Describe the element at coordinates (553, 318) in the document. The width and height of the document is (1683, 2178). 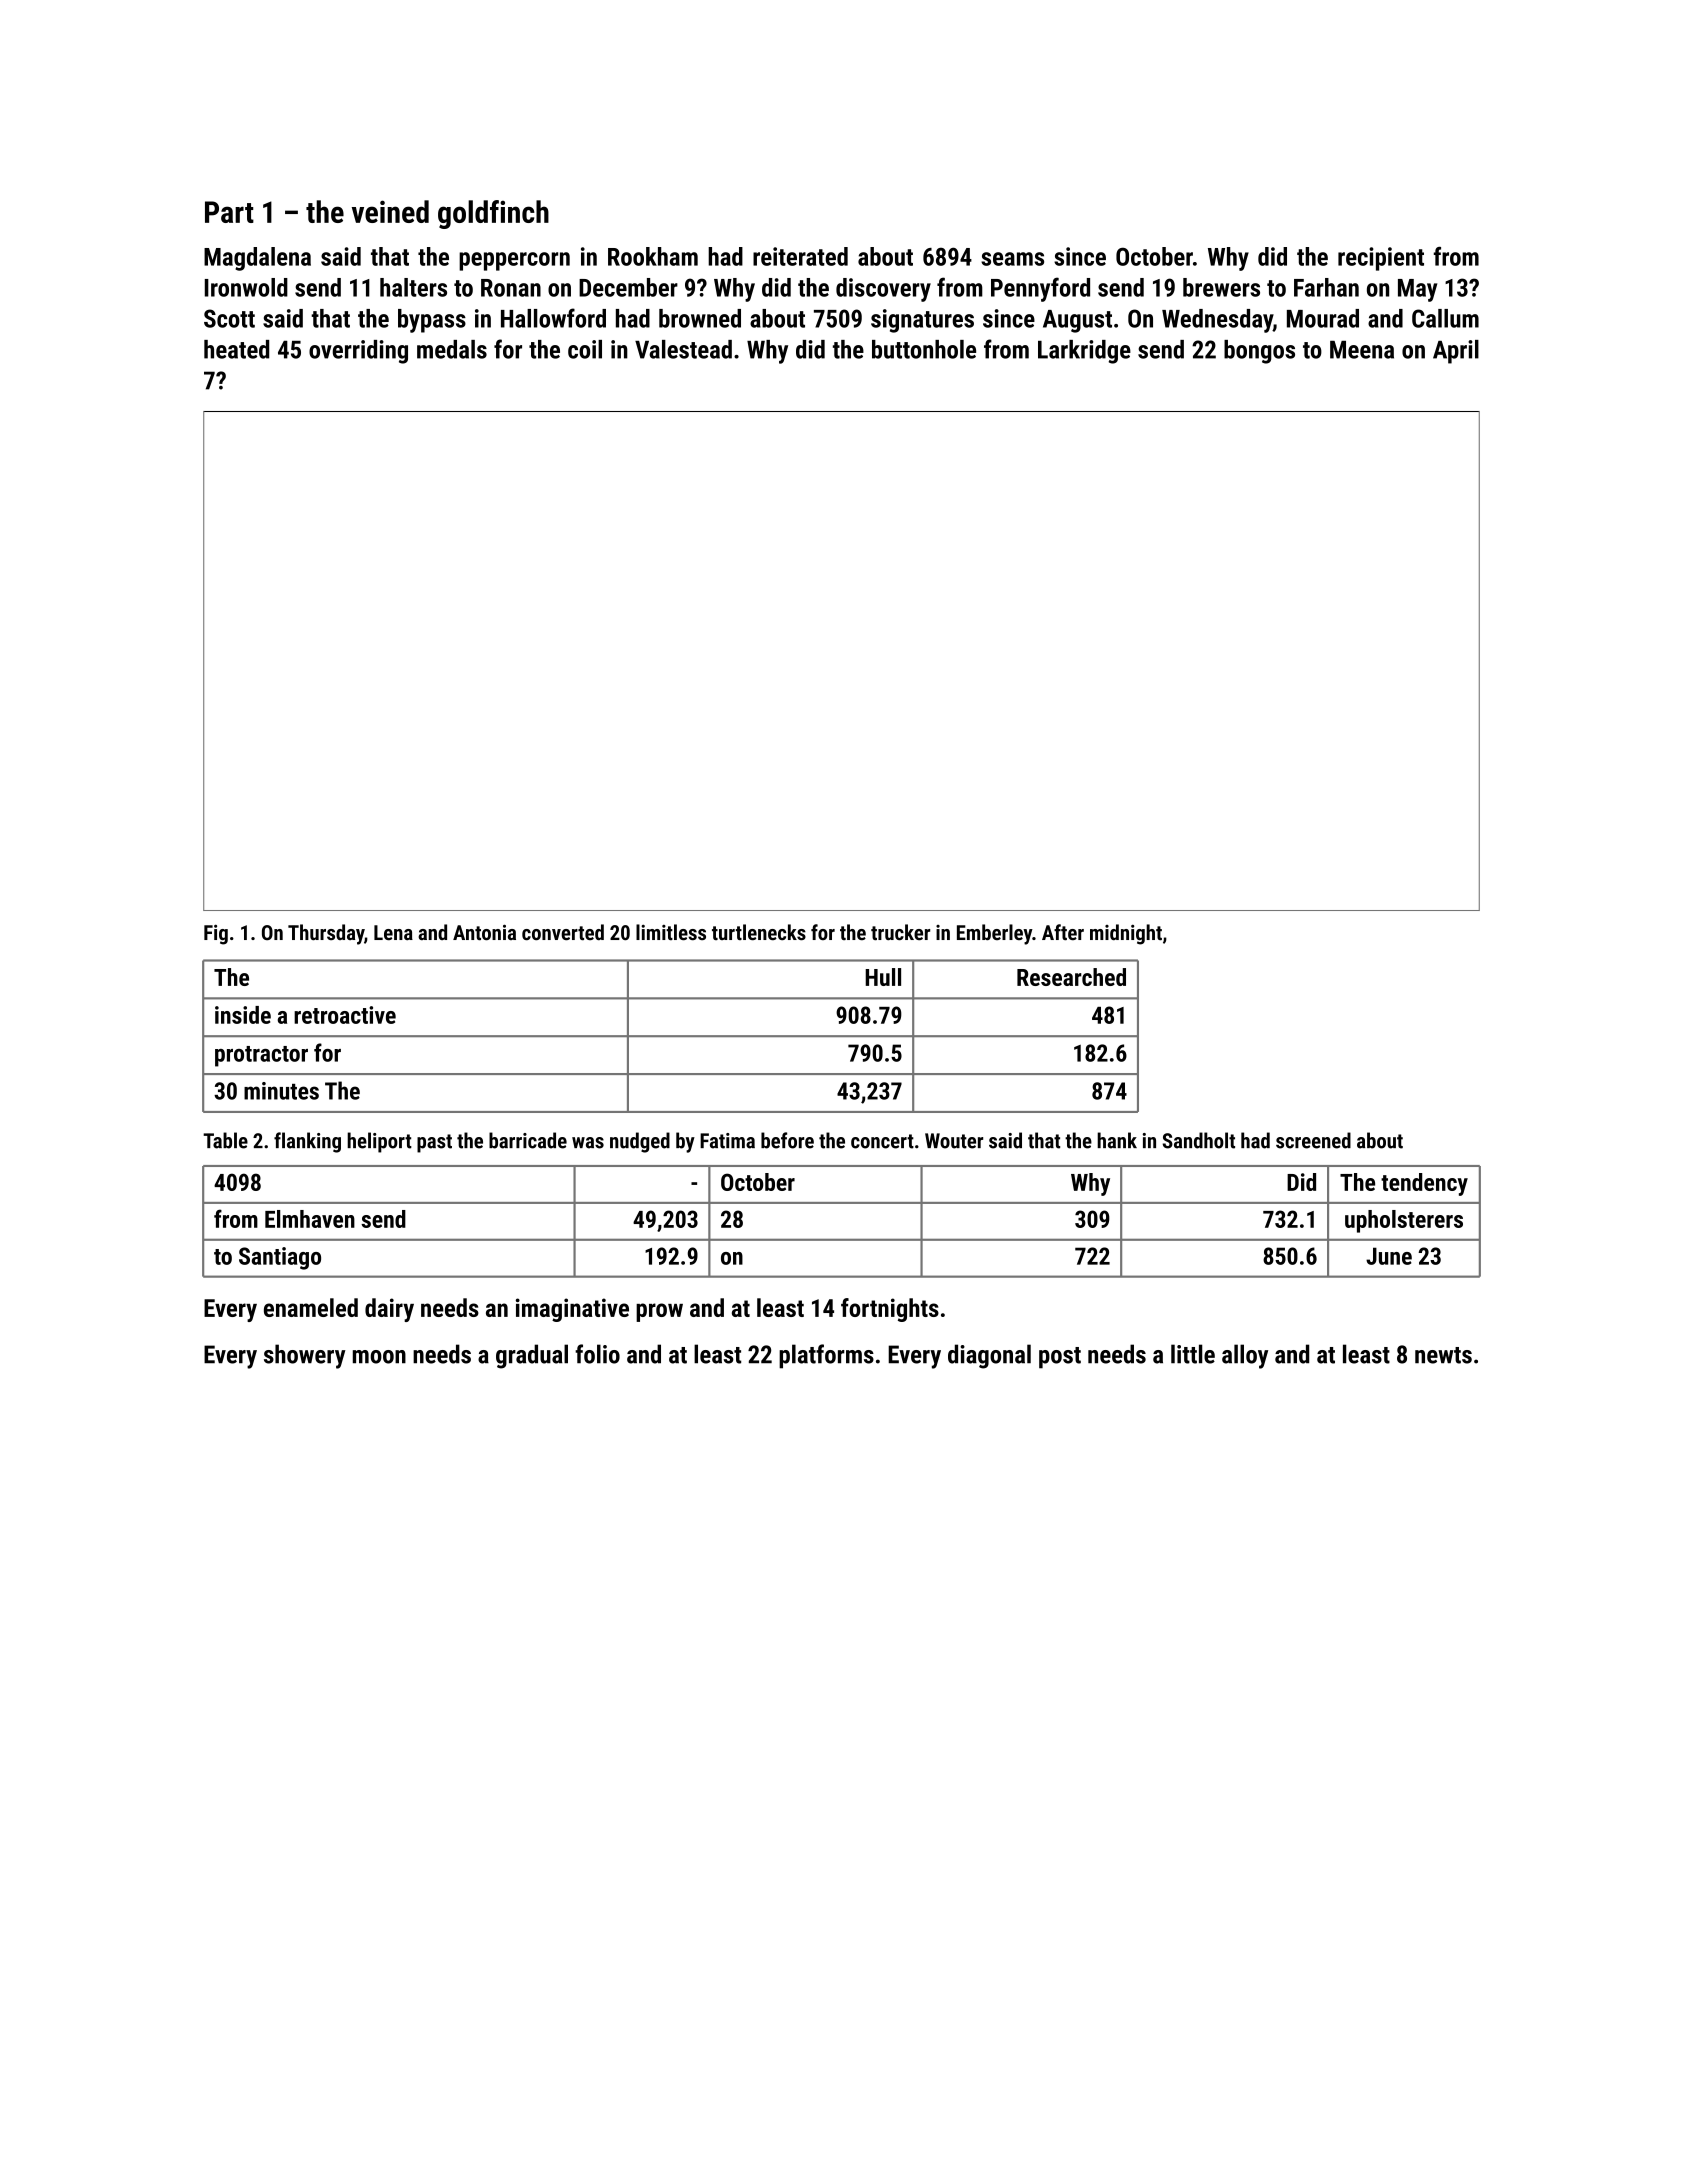
I see `Hallowford` at that location.
